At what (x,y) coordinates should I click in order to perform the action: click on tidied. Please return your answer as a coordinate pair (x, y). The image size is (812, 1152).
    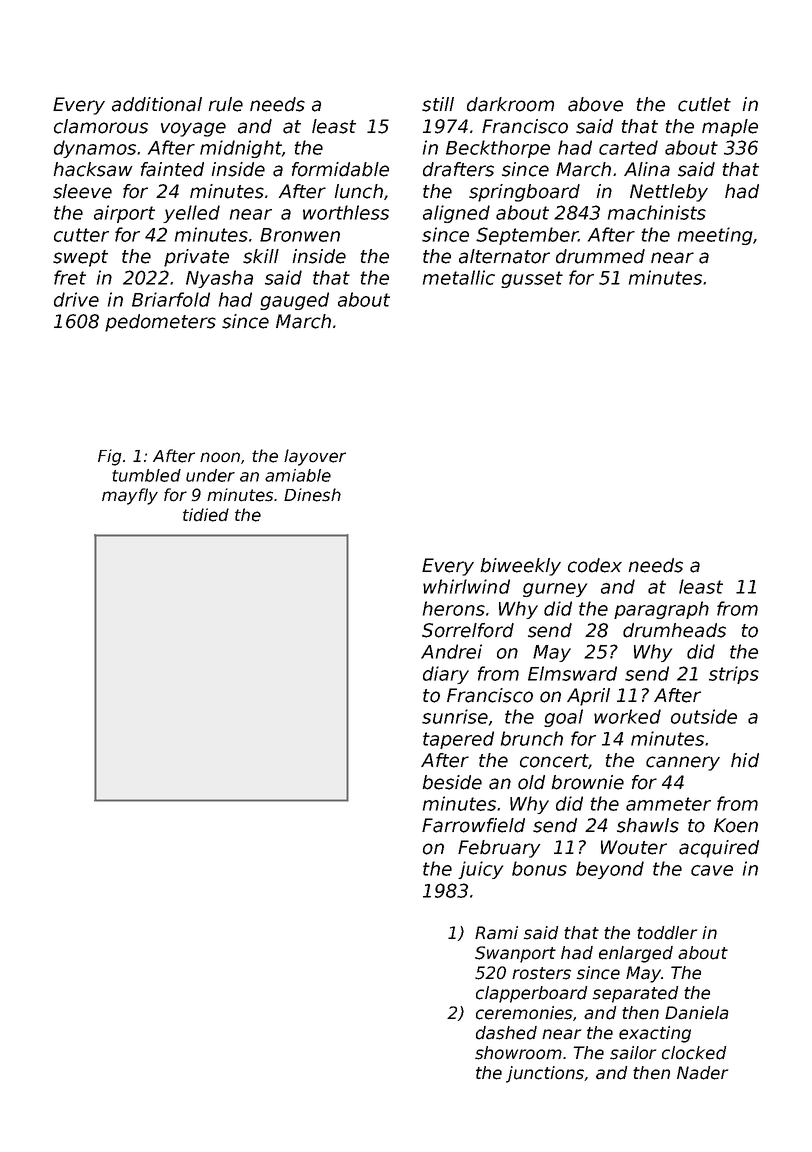
    Looking at the image, I should click on (206, 515).
